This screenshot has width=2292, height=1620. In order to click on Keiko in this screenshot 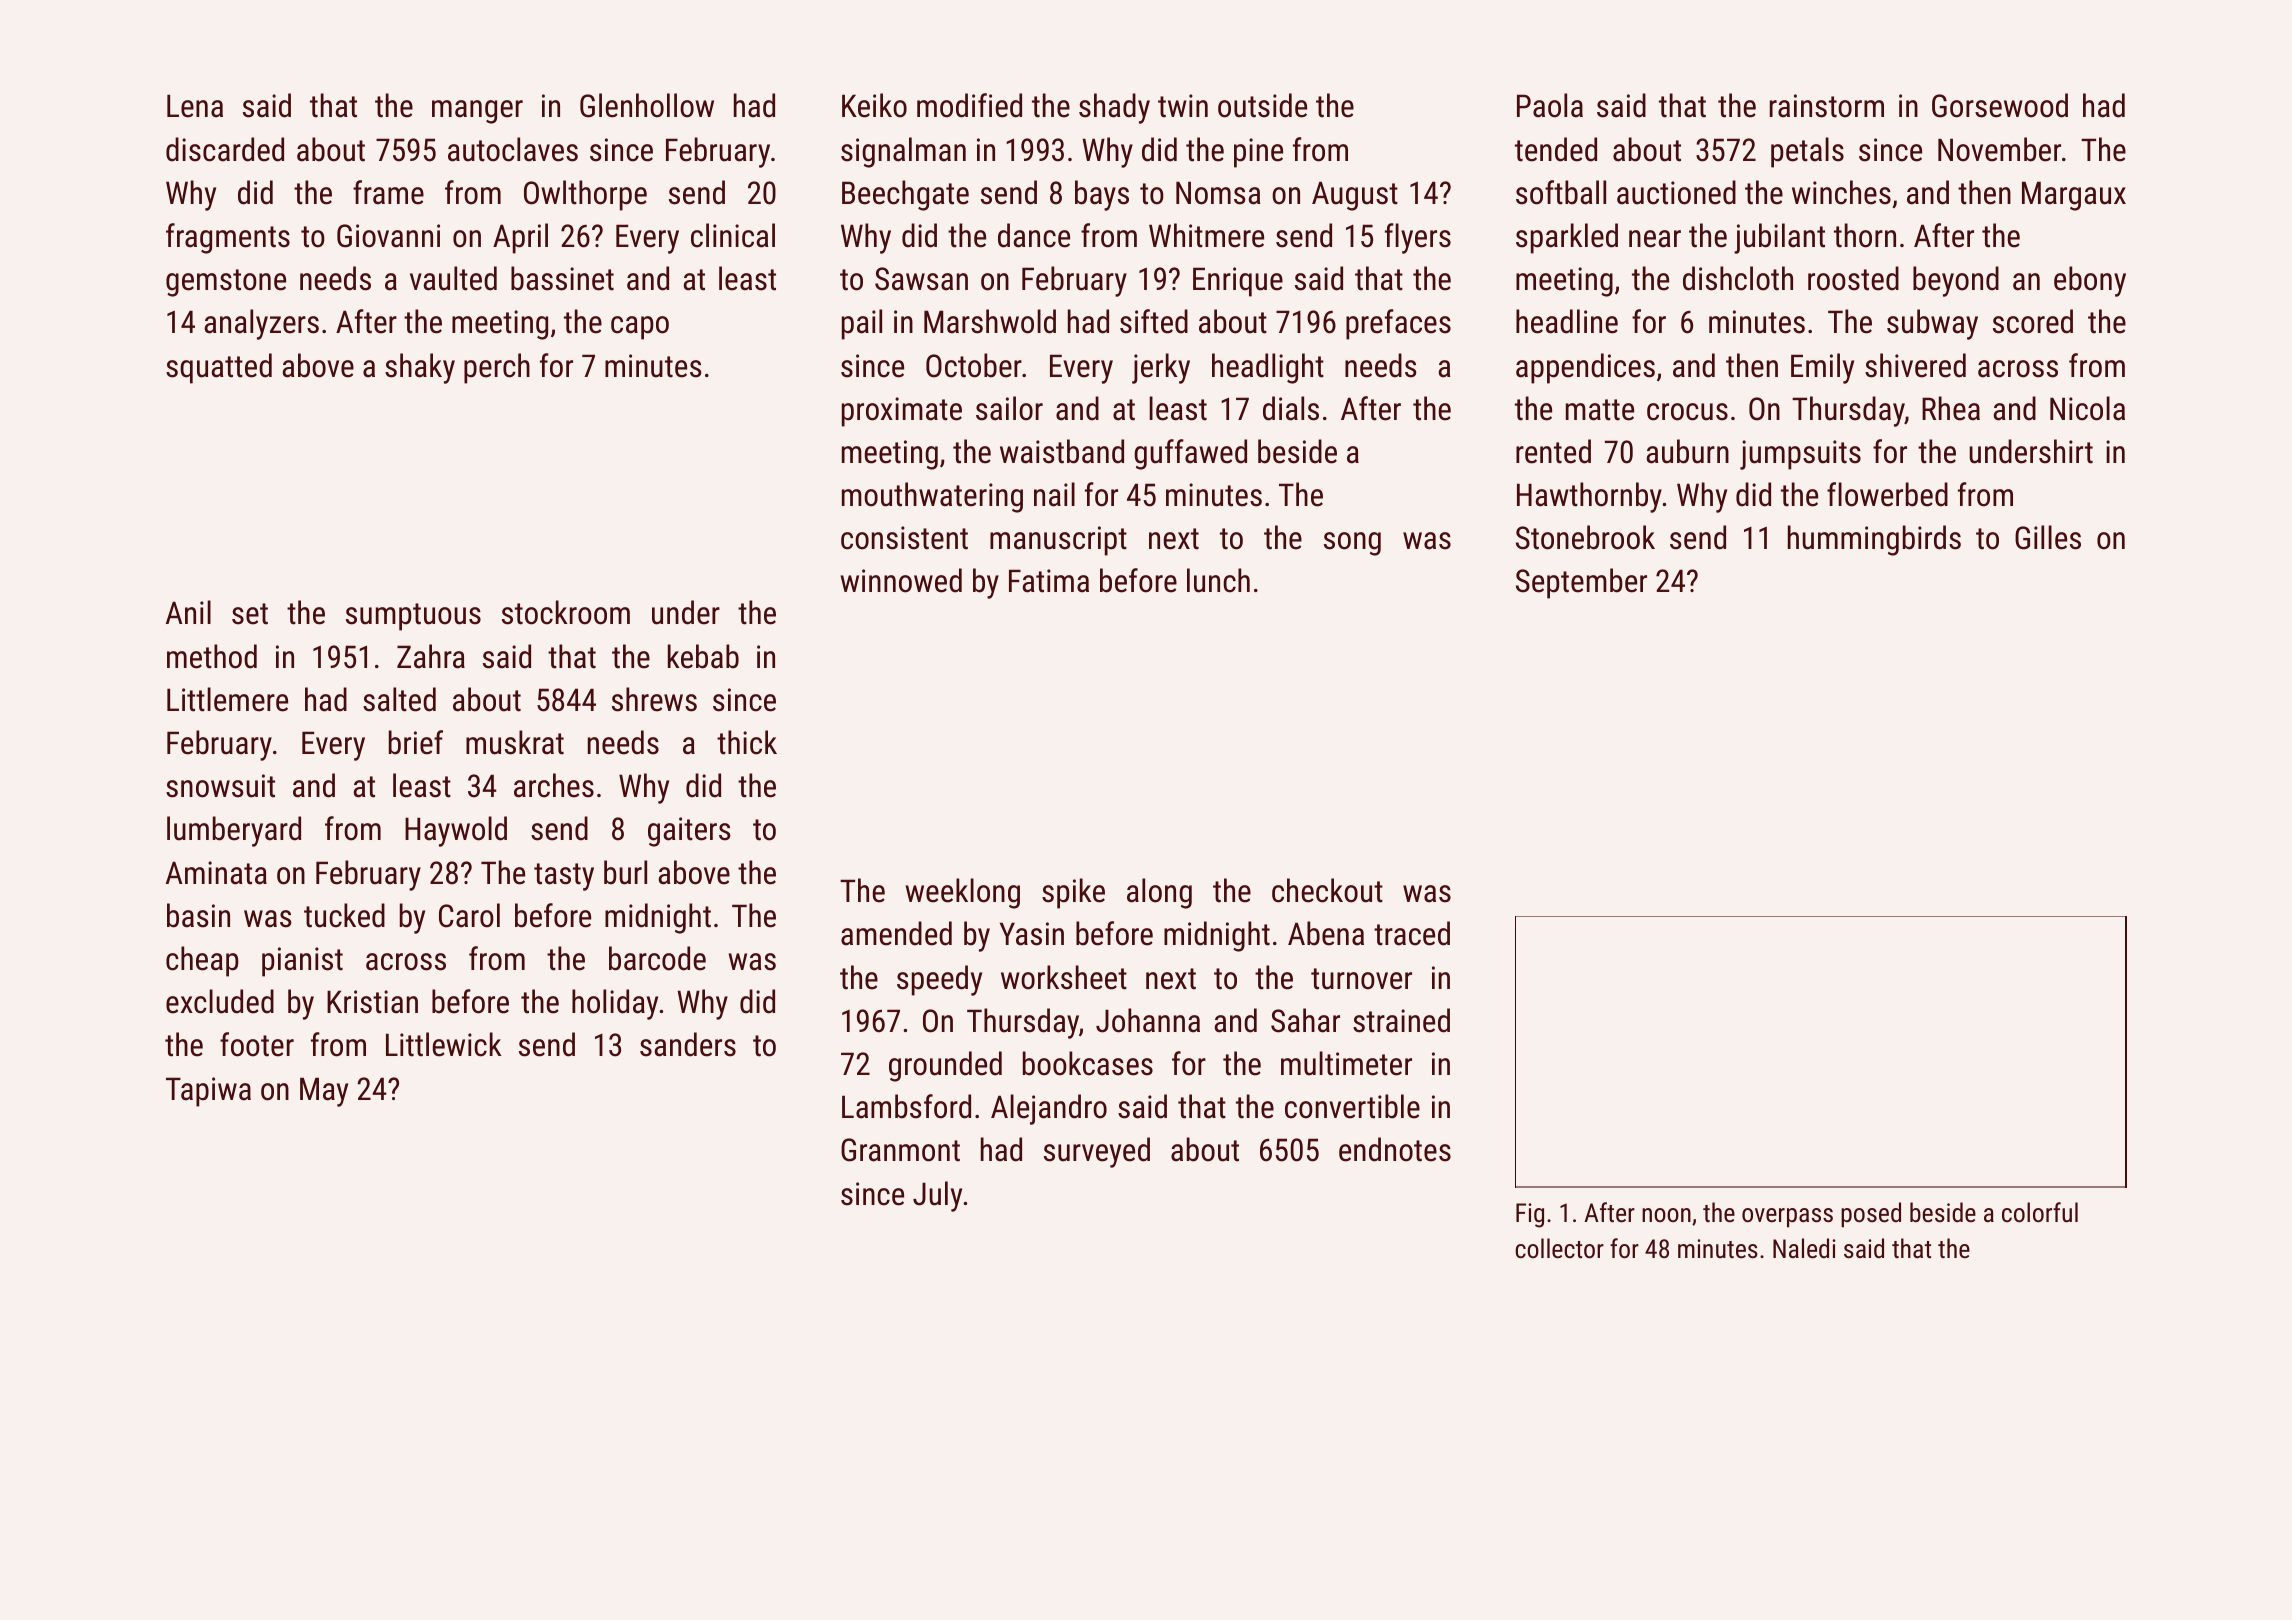, I will do `click(874, 105)`.
